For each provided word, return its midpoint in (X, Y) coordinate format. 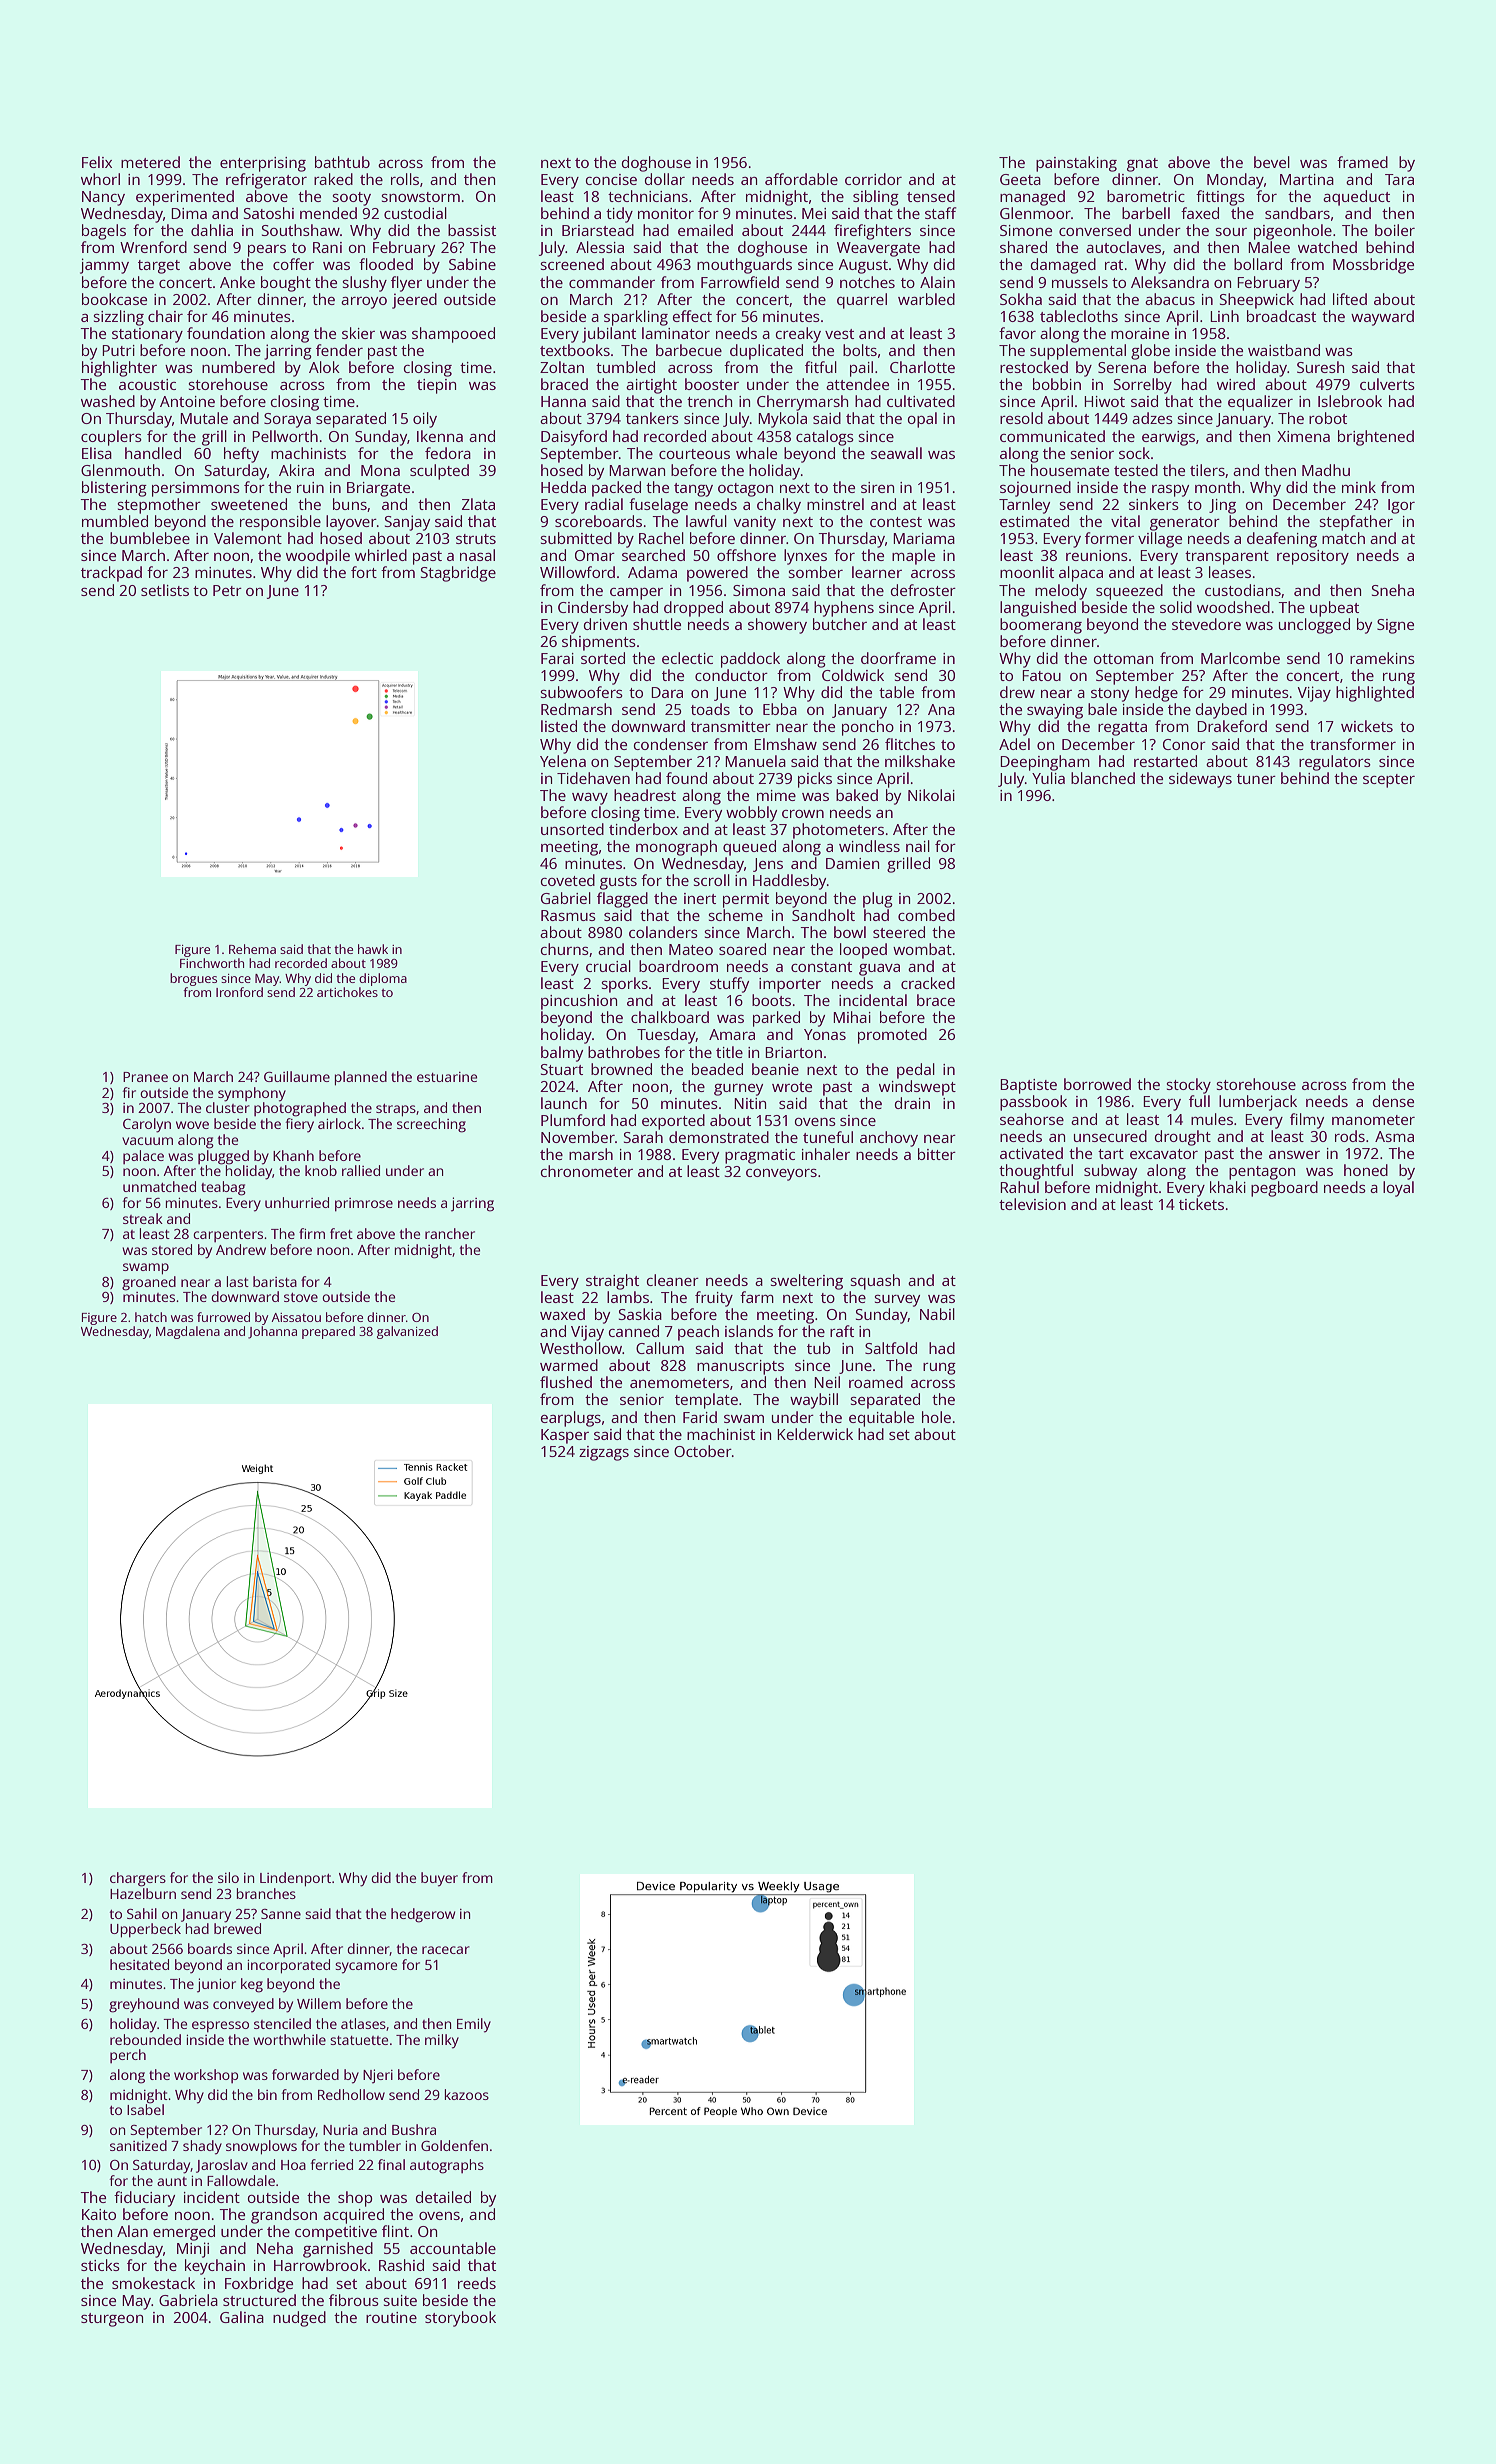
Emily (474, 2025)
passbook (1033, 1103)
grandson (284, 2216)
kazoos (467, 2094)
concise (611, 179)
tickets (1201, 1204)
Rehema (252, 949)
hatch (151, 1317)
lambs (628, 1297)
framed (1362, 162)
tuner (1256, 779)
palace (143, 1157)
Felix (97, 162)
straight (612, 1282)
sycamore (366, 1968)
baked (857, 795)
